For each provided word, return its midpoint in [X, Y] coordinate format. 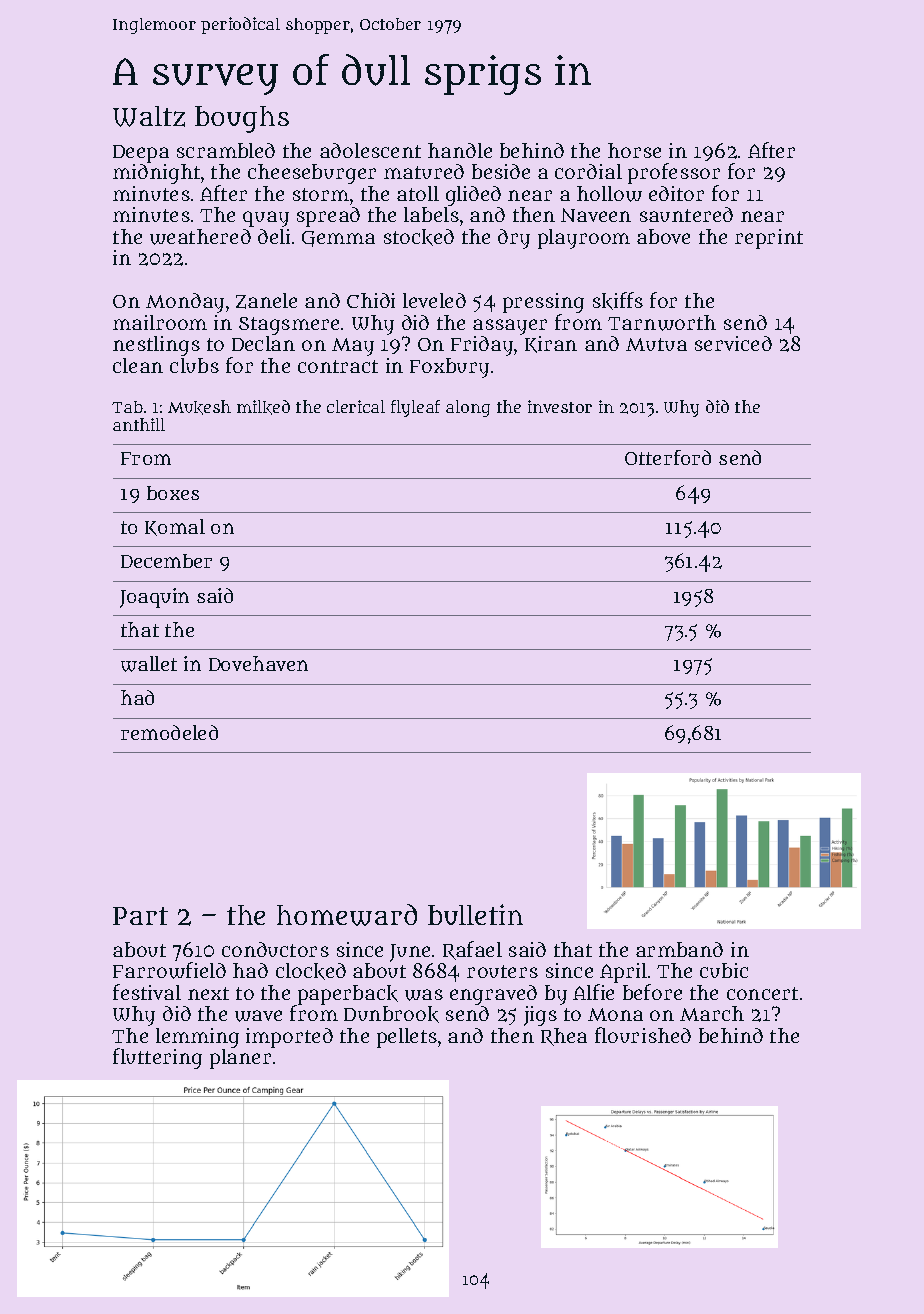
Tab [127, 407]
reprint [769, 239]
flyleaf [415, 408]
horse [634, 150]
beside [501, 171]
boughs [242, 119]
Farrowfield [169, 970]
